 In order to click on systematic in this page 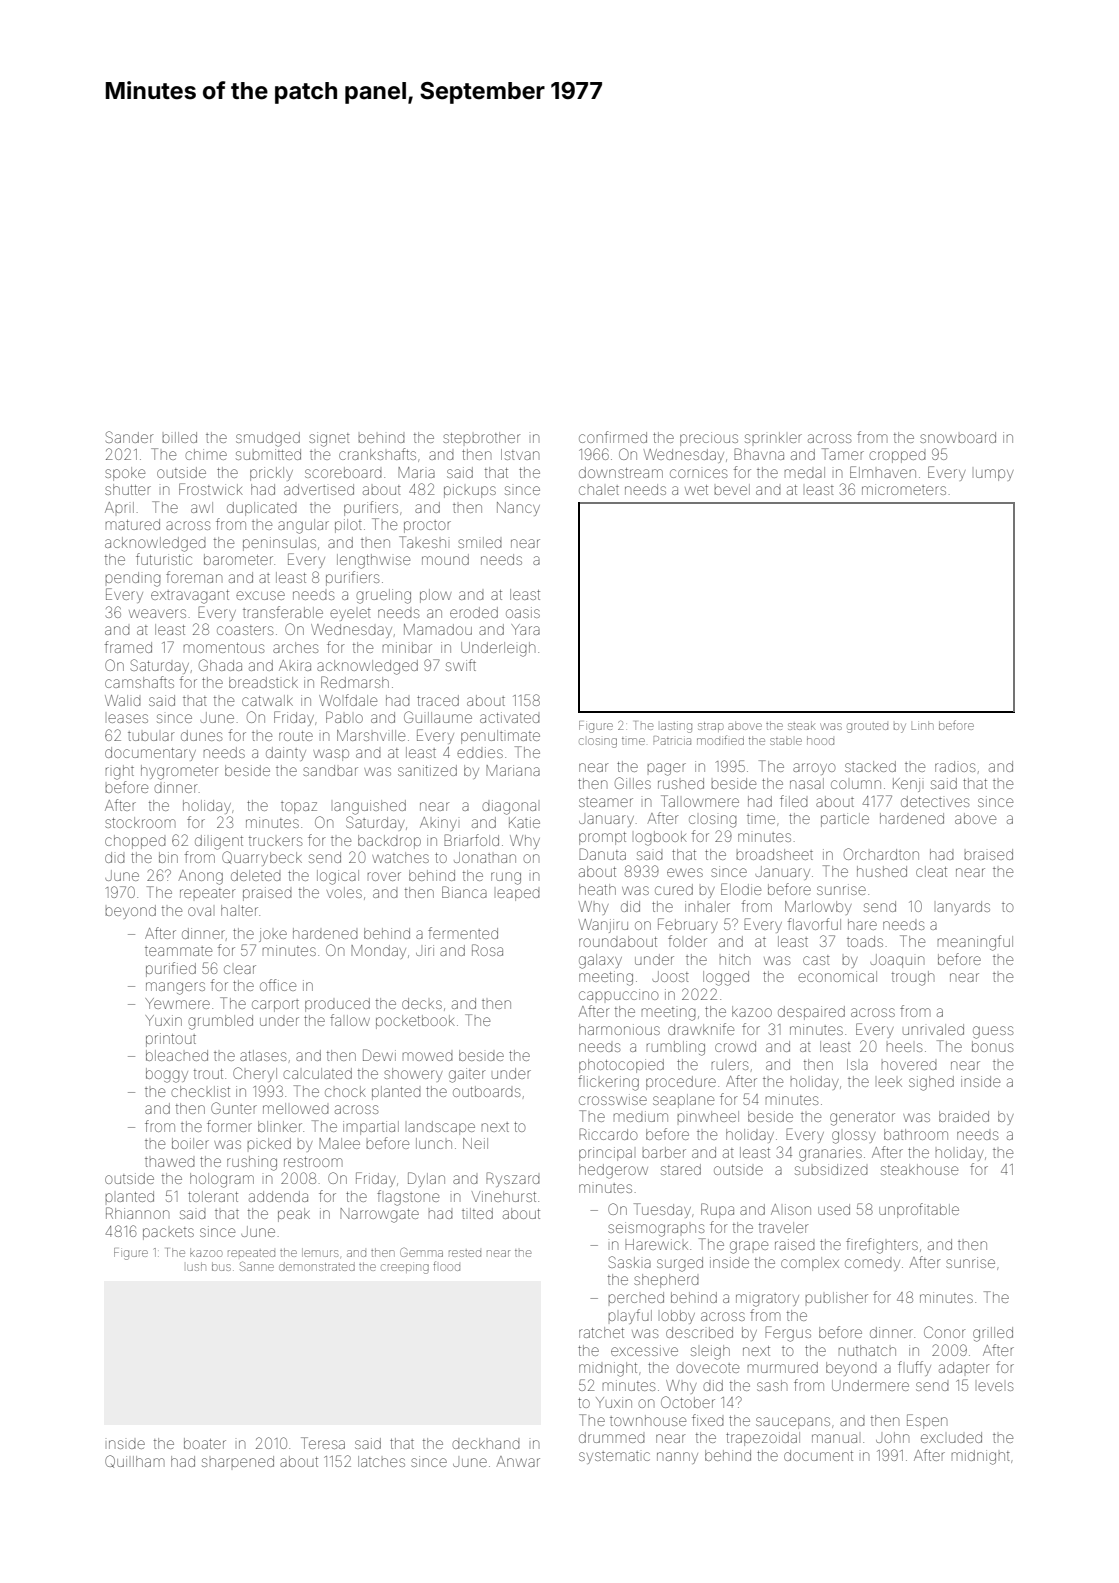, I will do `click(614, 1457)`.
